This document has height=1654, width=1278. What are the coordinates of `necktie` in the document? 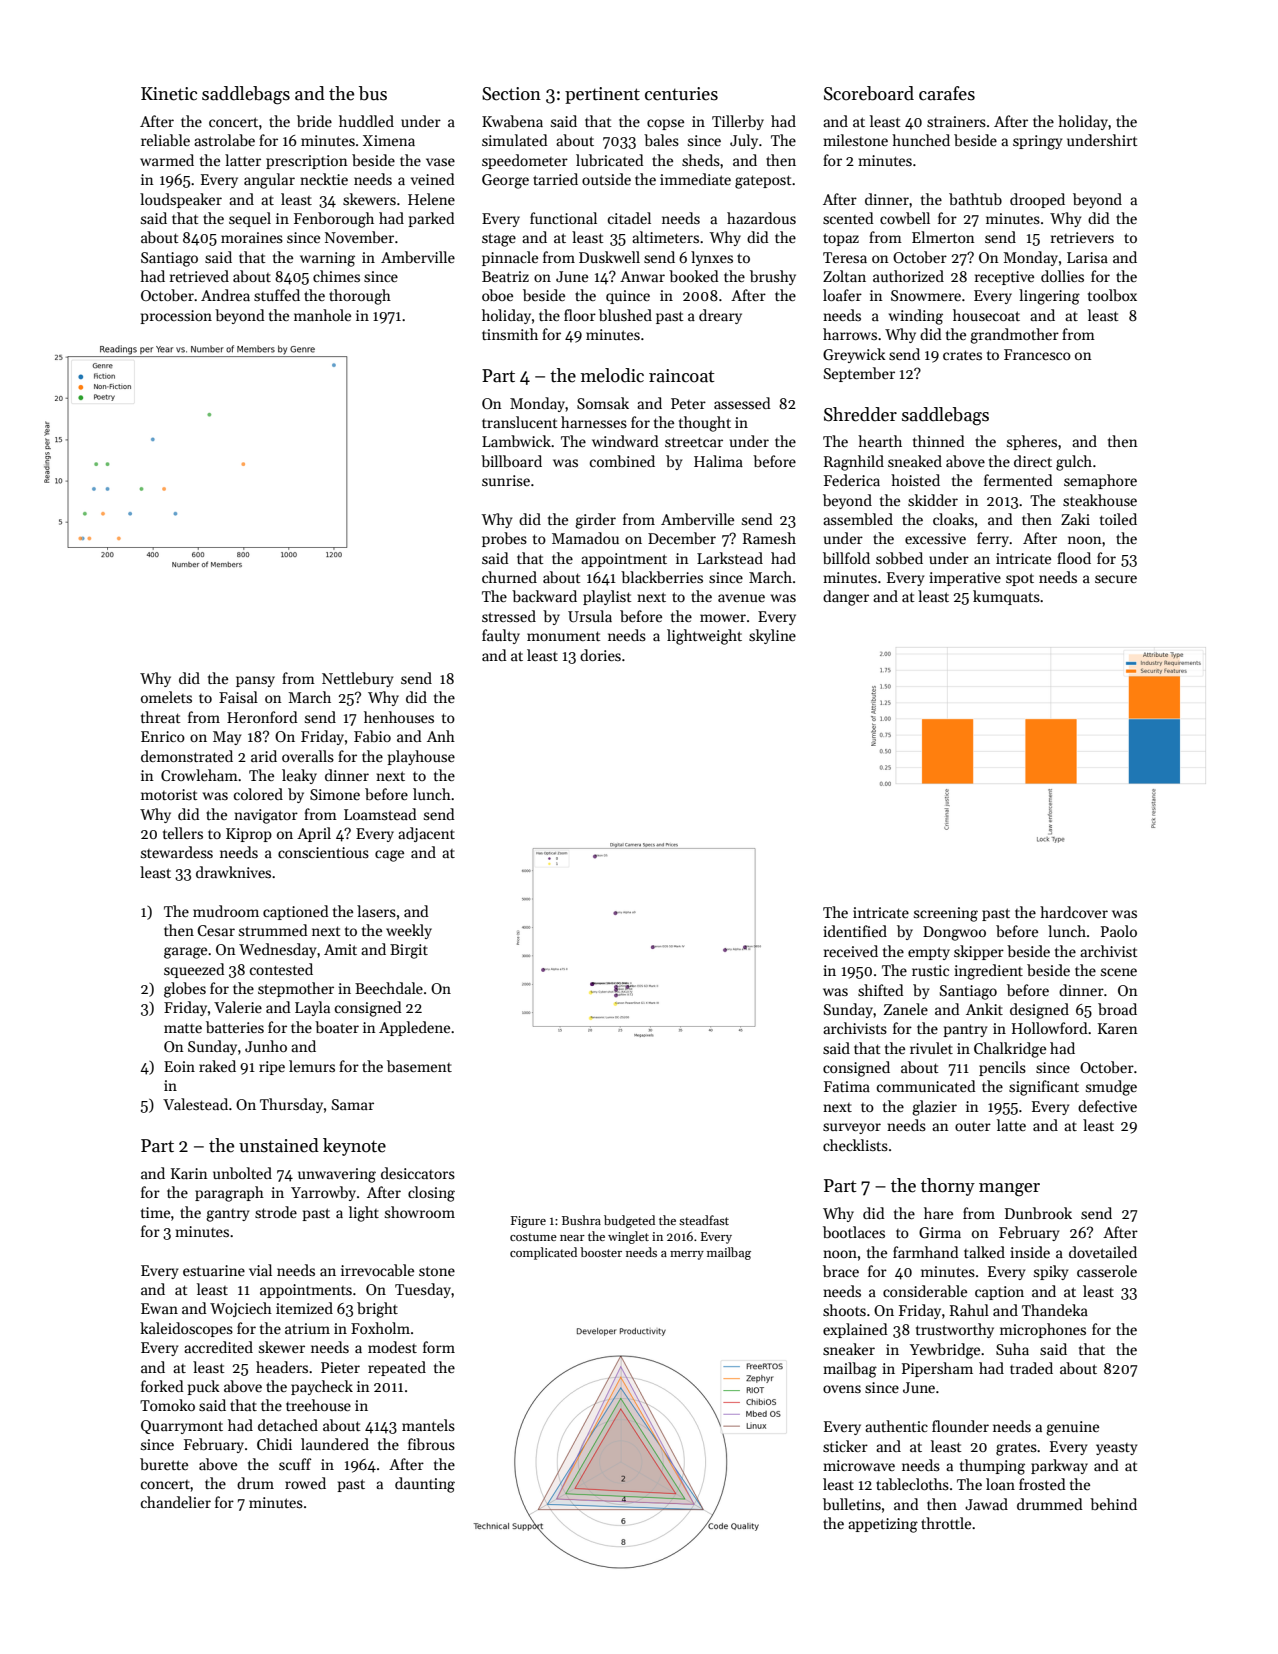 It's located at (324, 179).
